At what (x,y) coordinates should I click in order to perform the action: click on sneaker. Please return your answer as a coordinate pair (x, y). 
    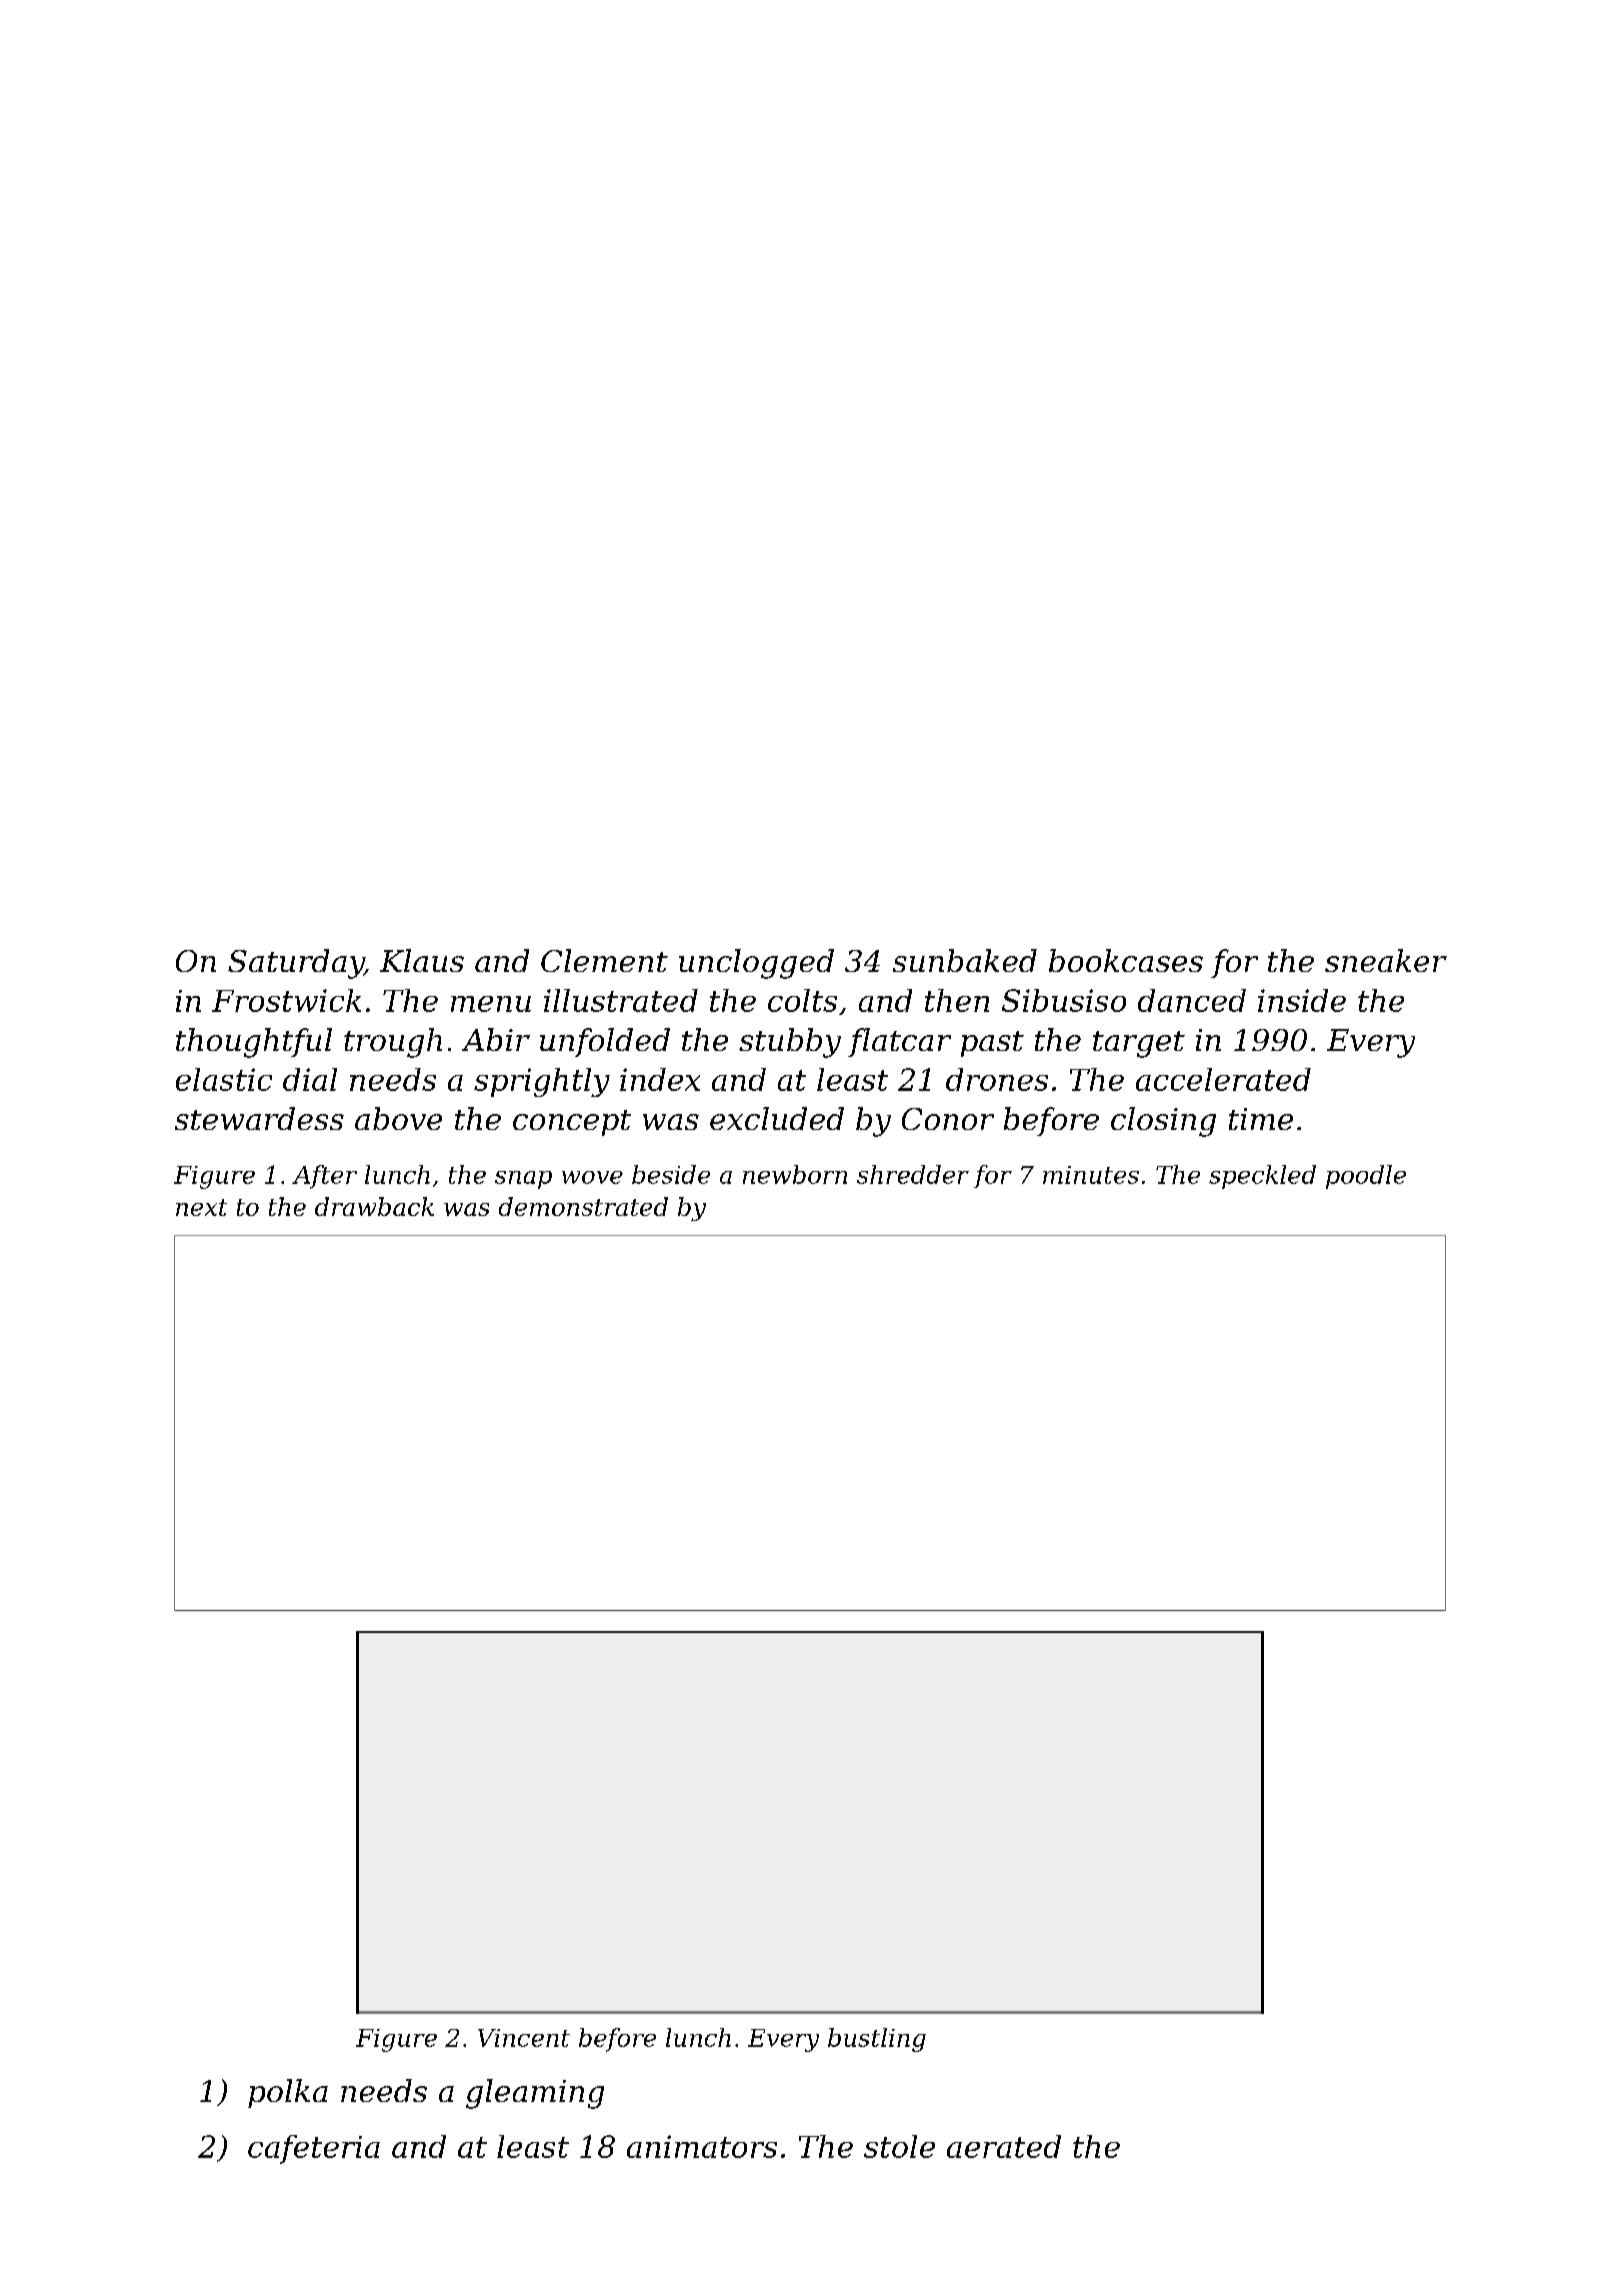
    Looking at the image, I should click on (1386, 960).
